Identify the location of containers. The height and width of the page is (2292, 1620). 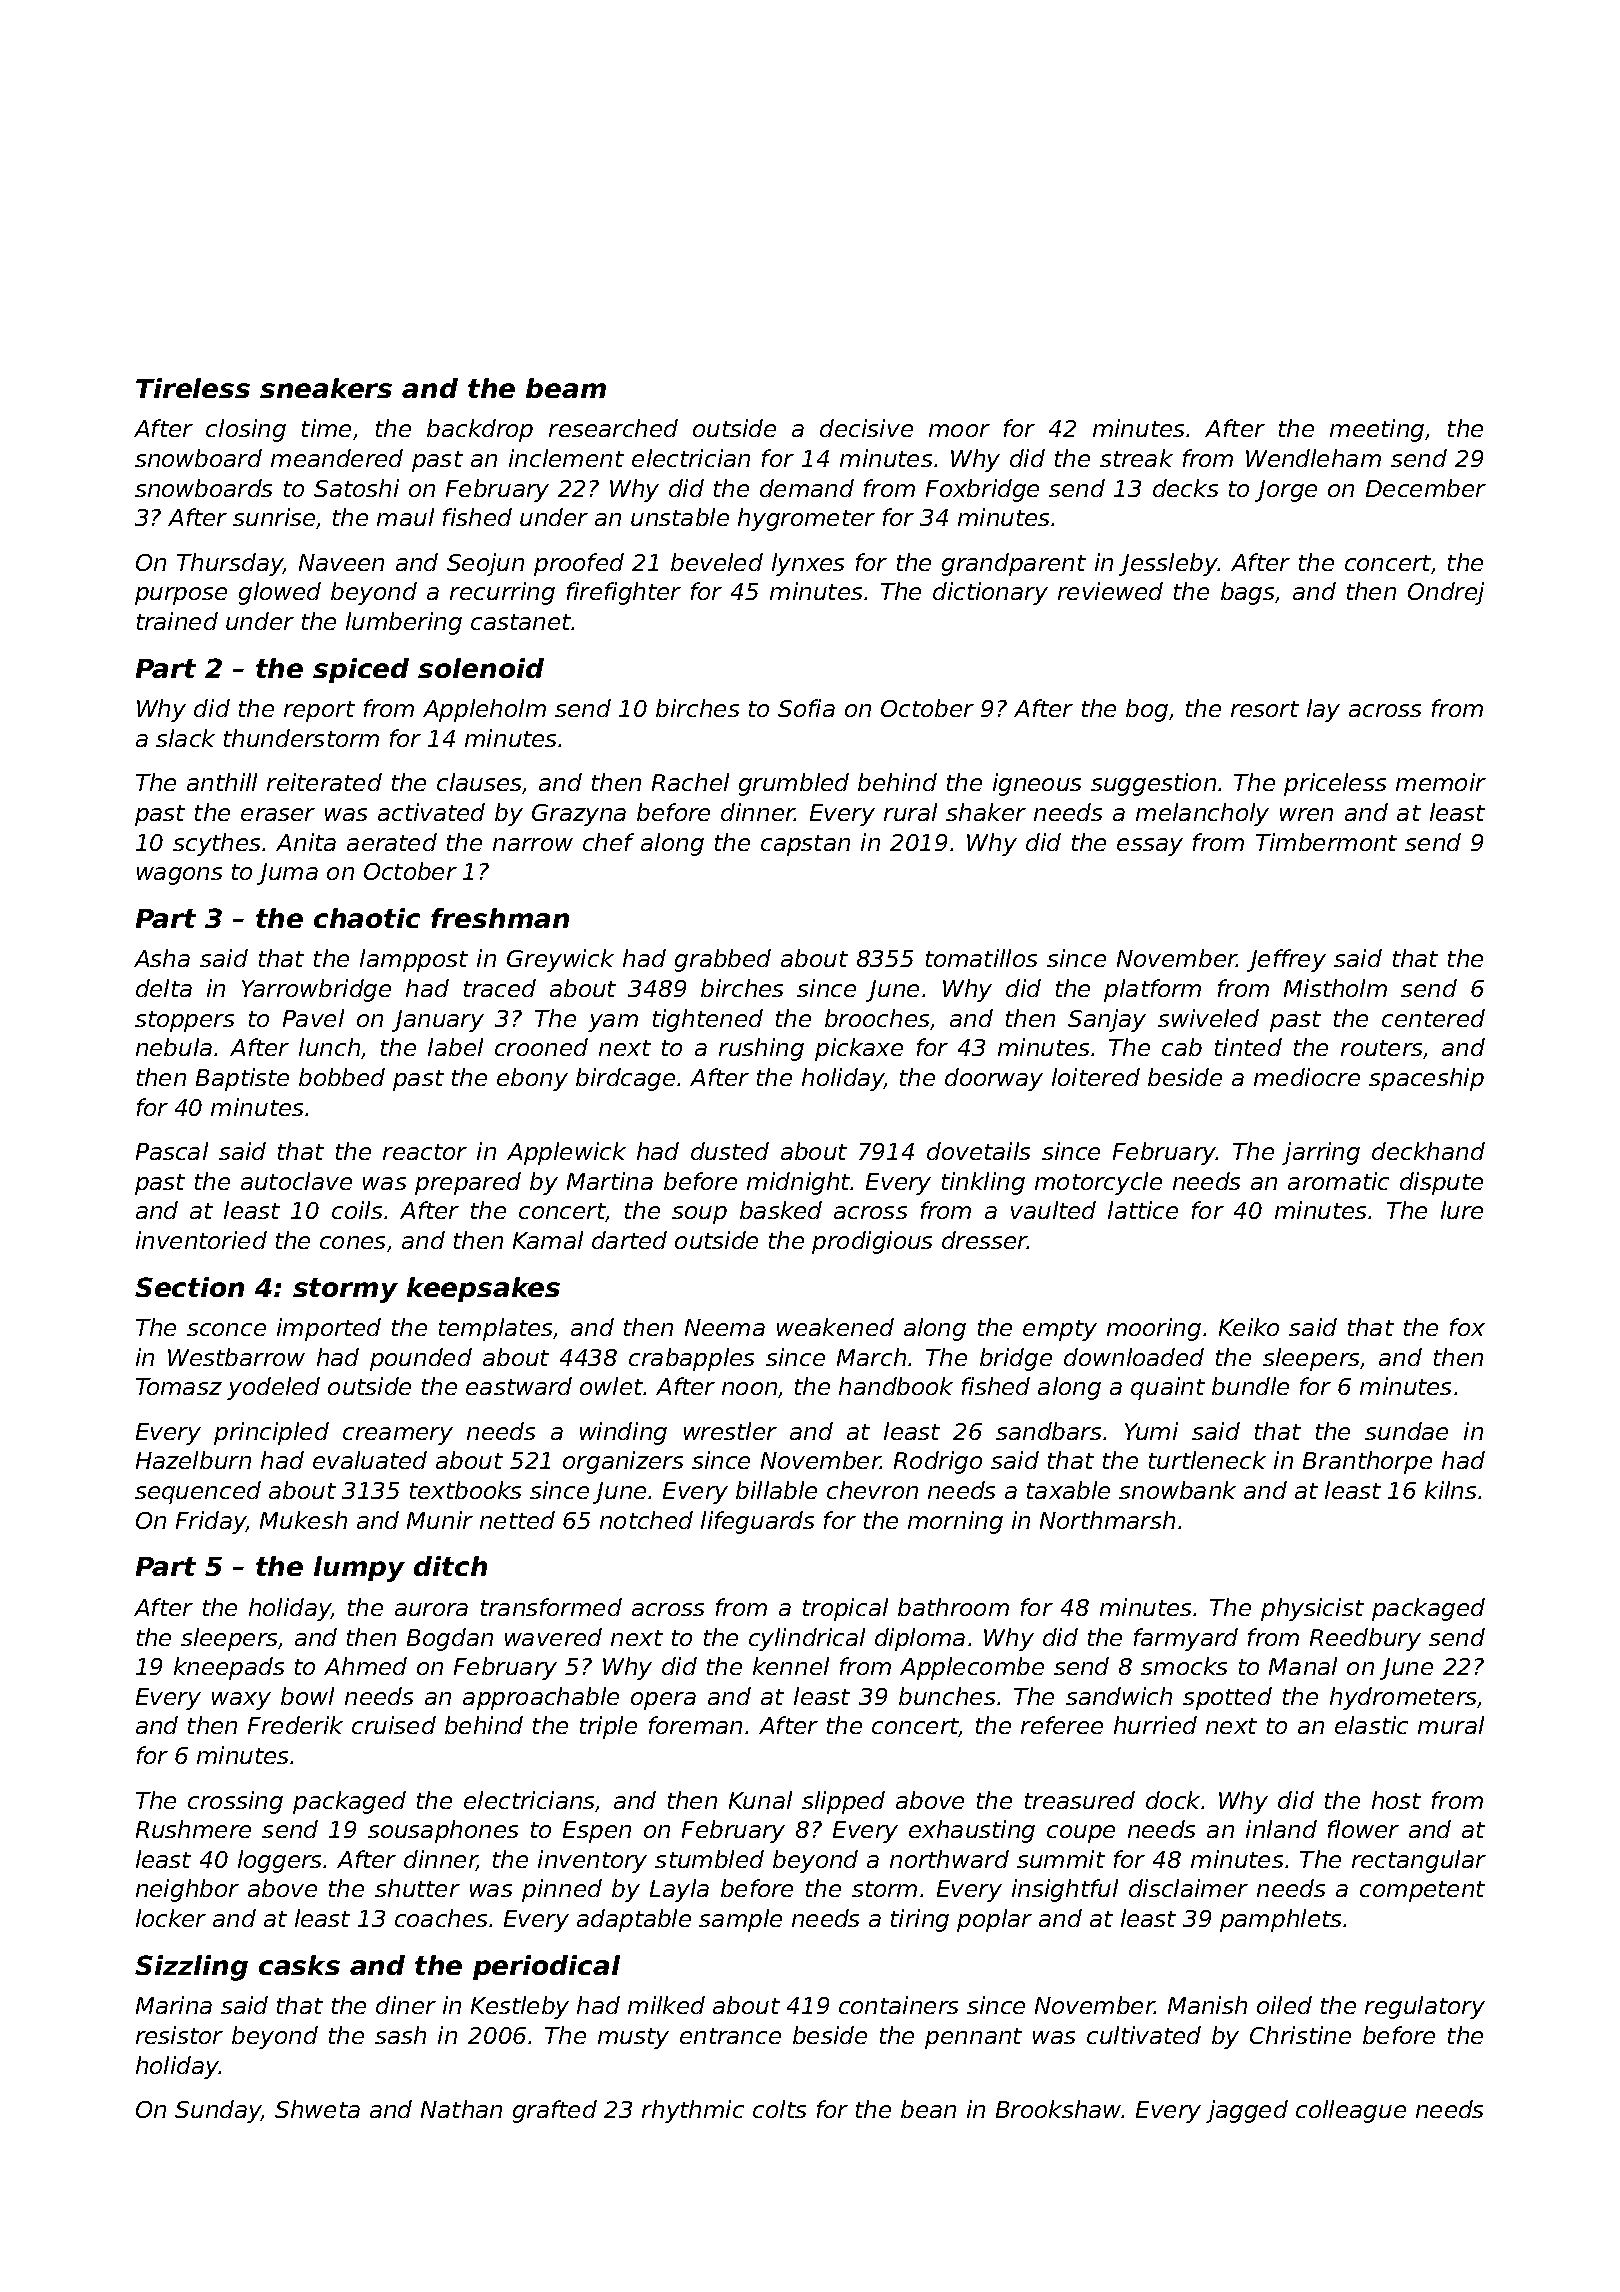
(898, 2005).
